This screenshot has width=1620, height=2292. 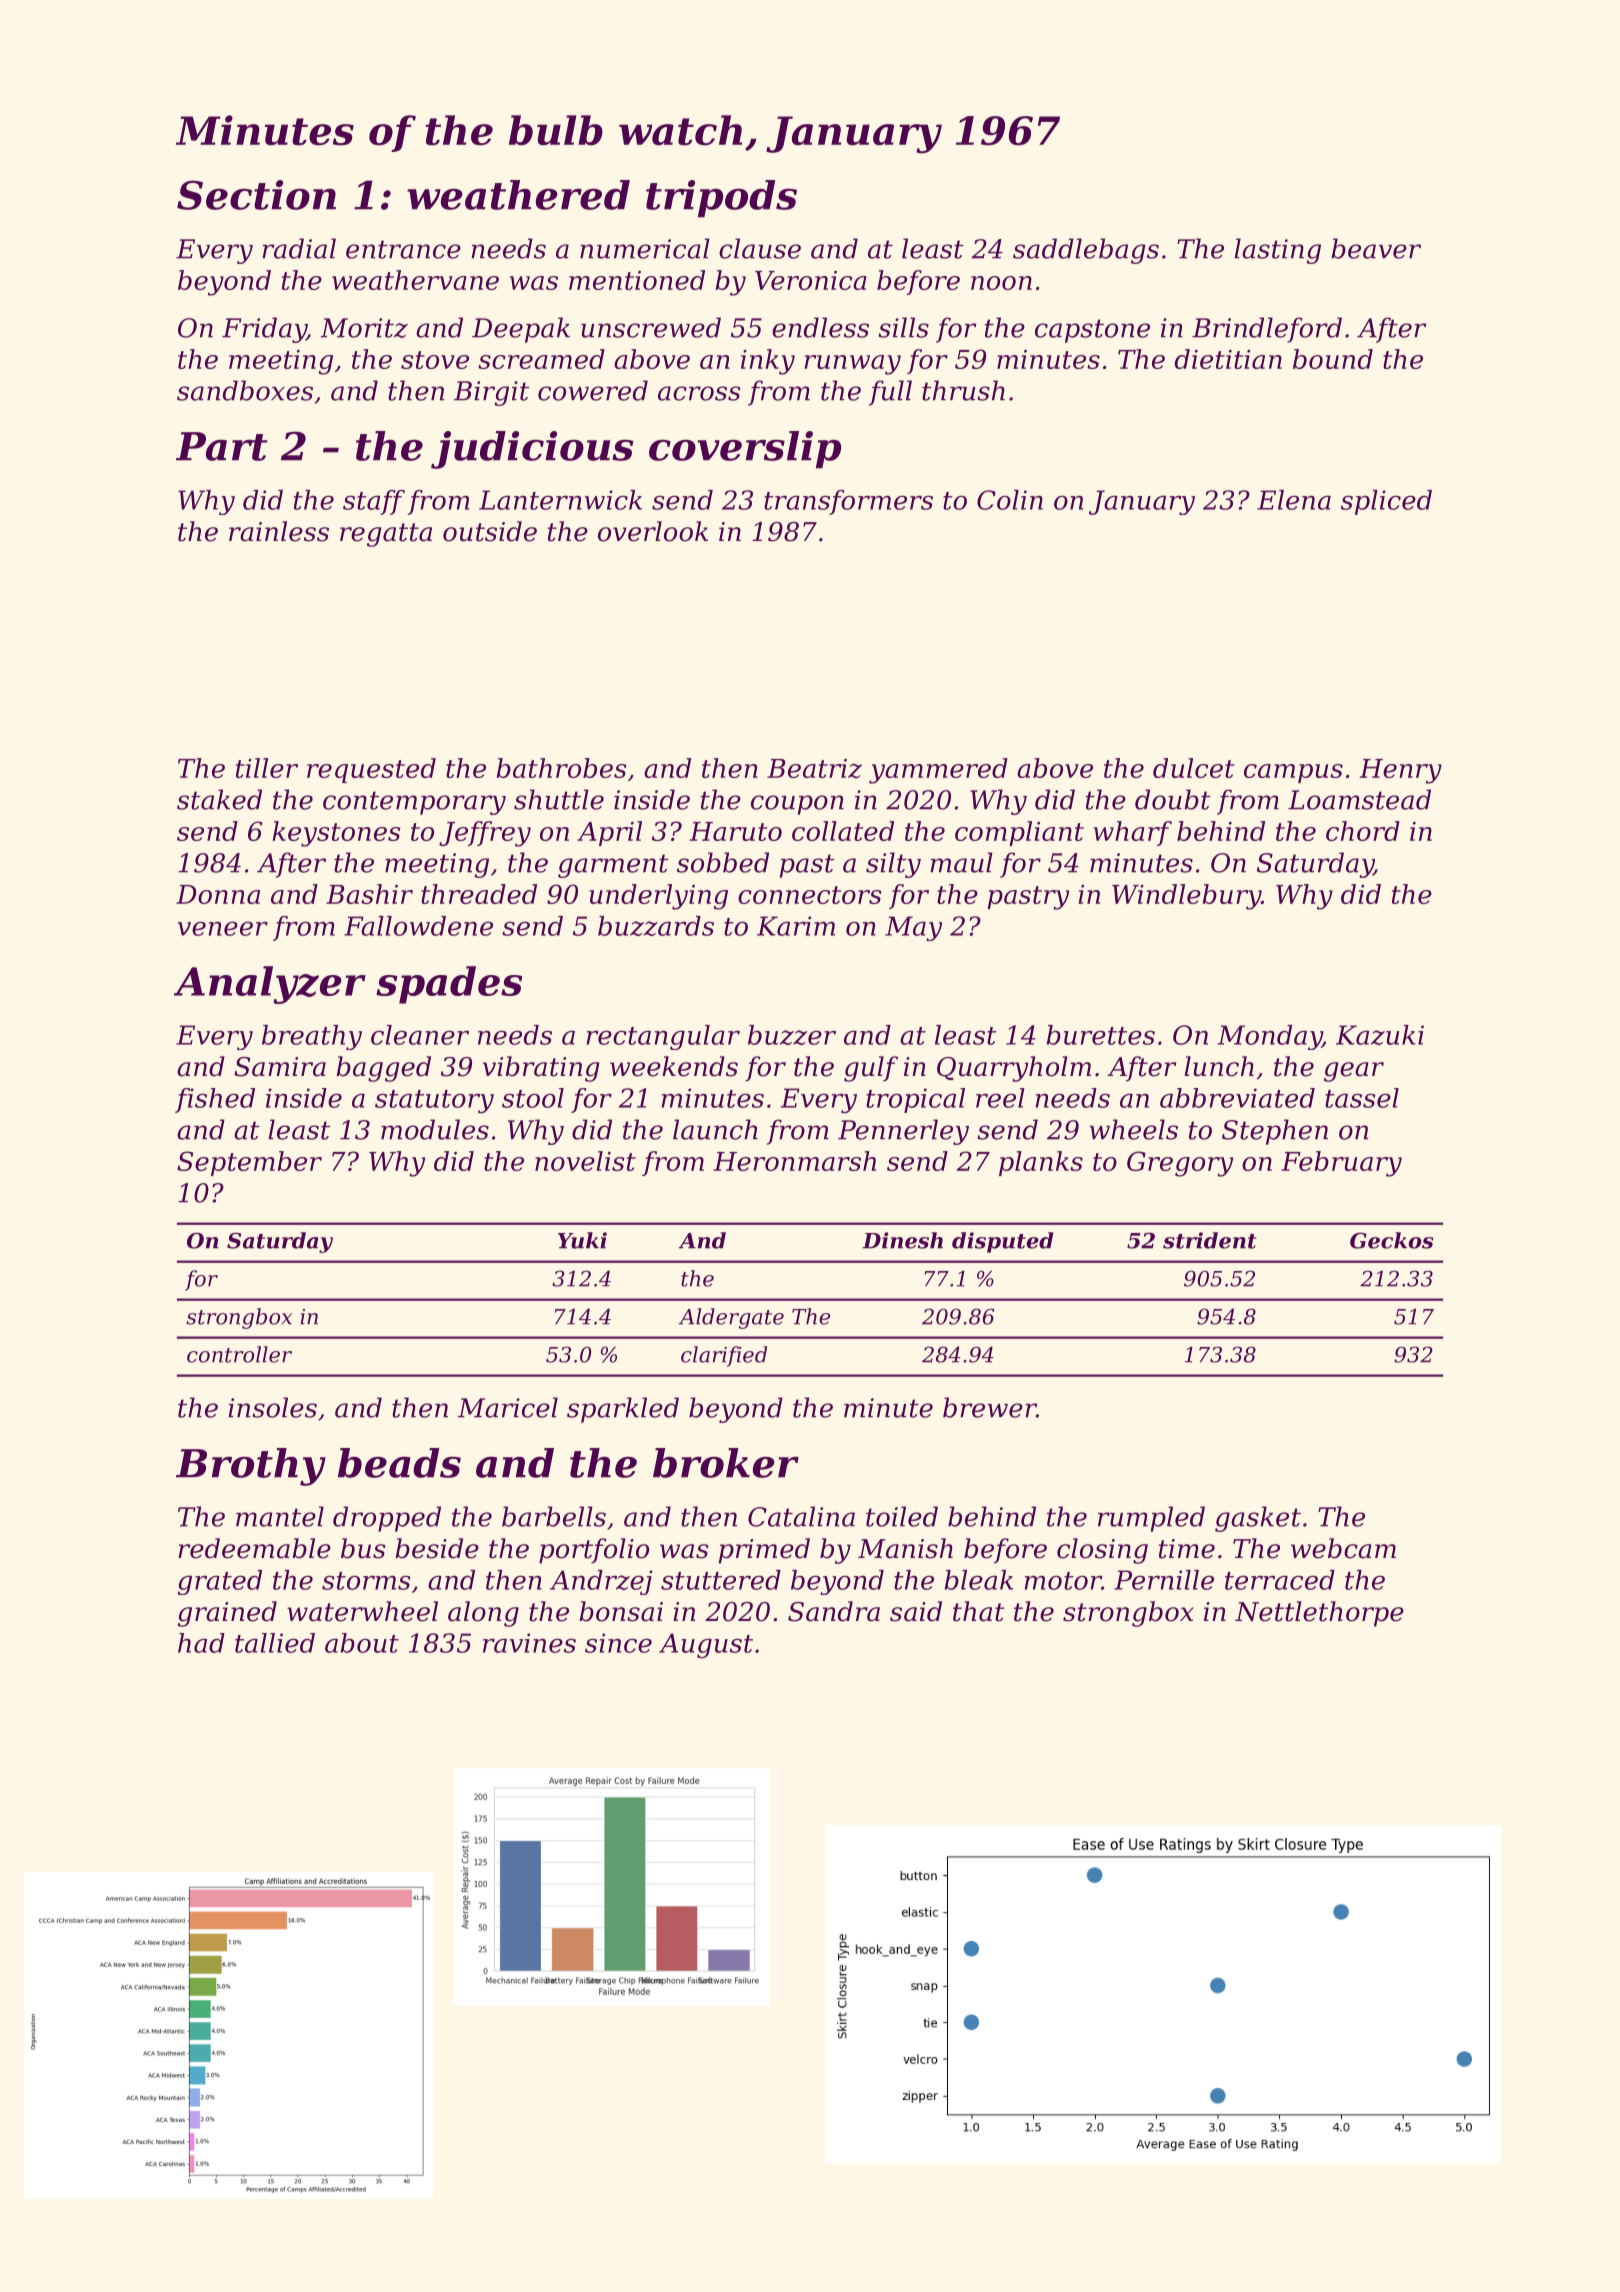 What do you see at coordinates (1386, 502) in the screenshot?
I see `spliced` at bounding box center [1386, 502].
